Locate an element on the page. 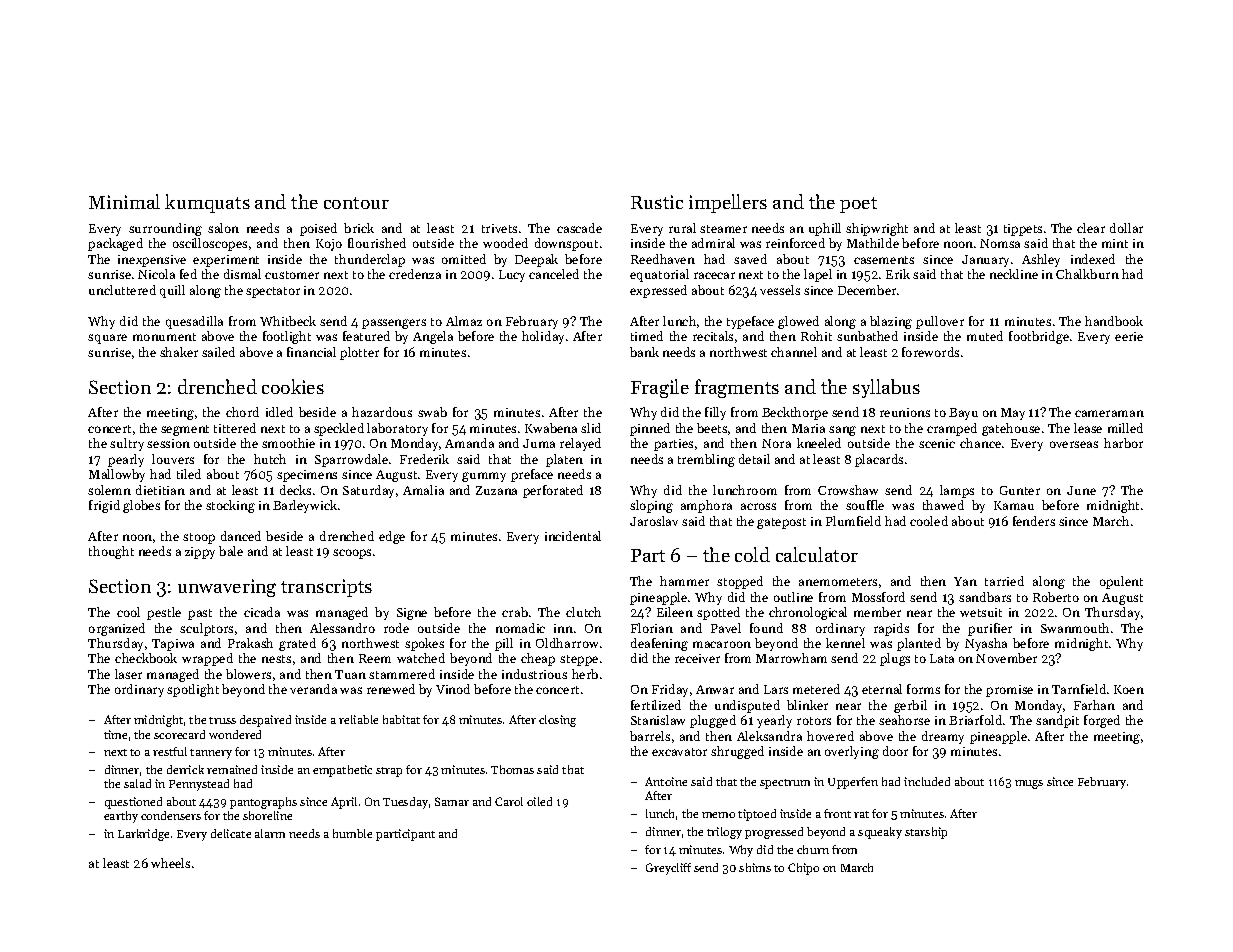 This image has width=1233, height=952. promise is located at coordinates (1009, 691).
